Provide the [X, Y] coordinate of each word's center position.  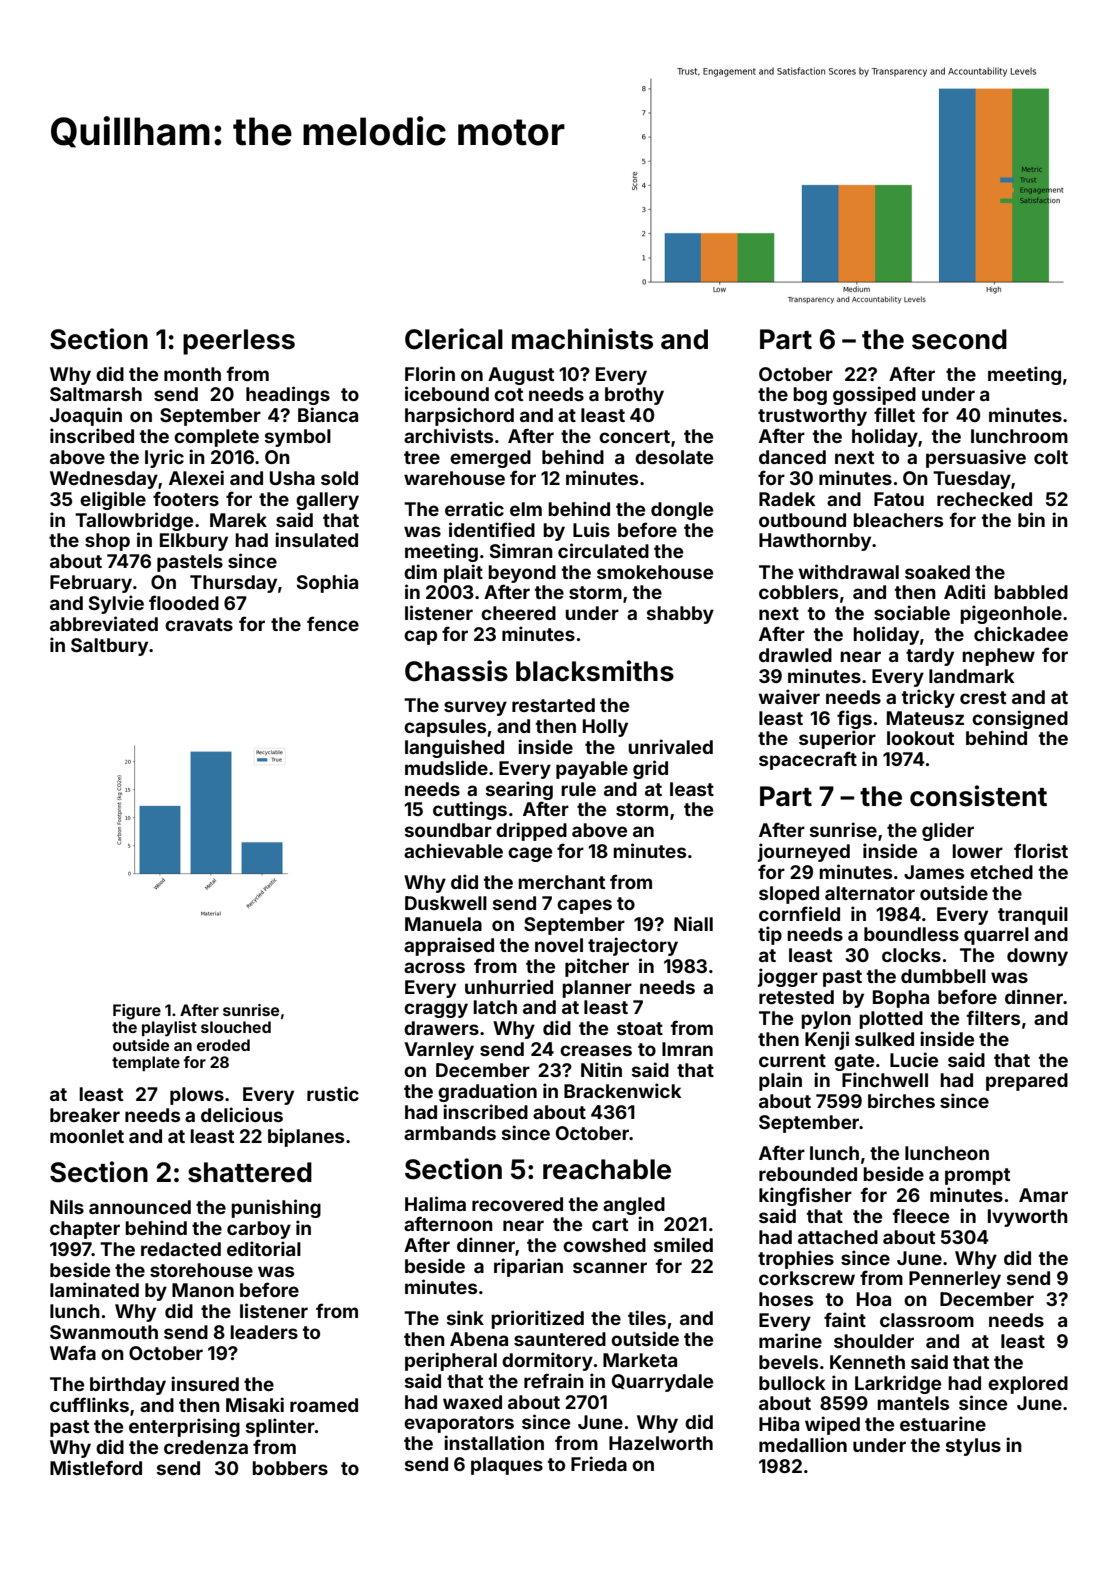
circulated [603, 550]
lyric [164, 458]
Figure [137, 1012]
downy [1037, 957]
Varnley [439, 1051]
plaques [507, 1466]
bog [810, 396]
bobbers [290, 1468]
